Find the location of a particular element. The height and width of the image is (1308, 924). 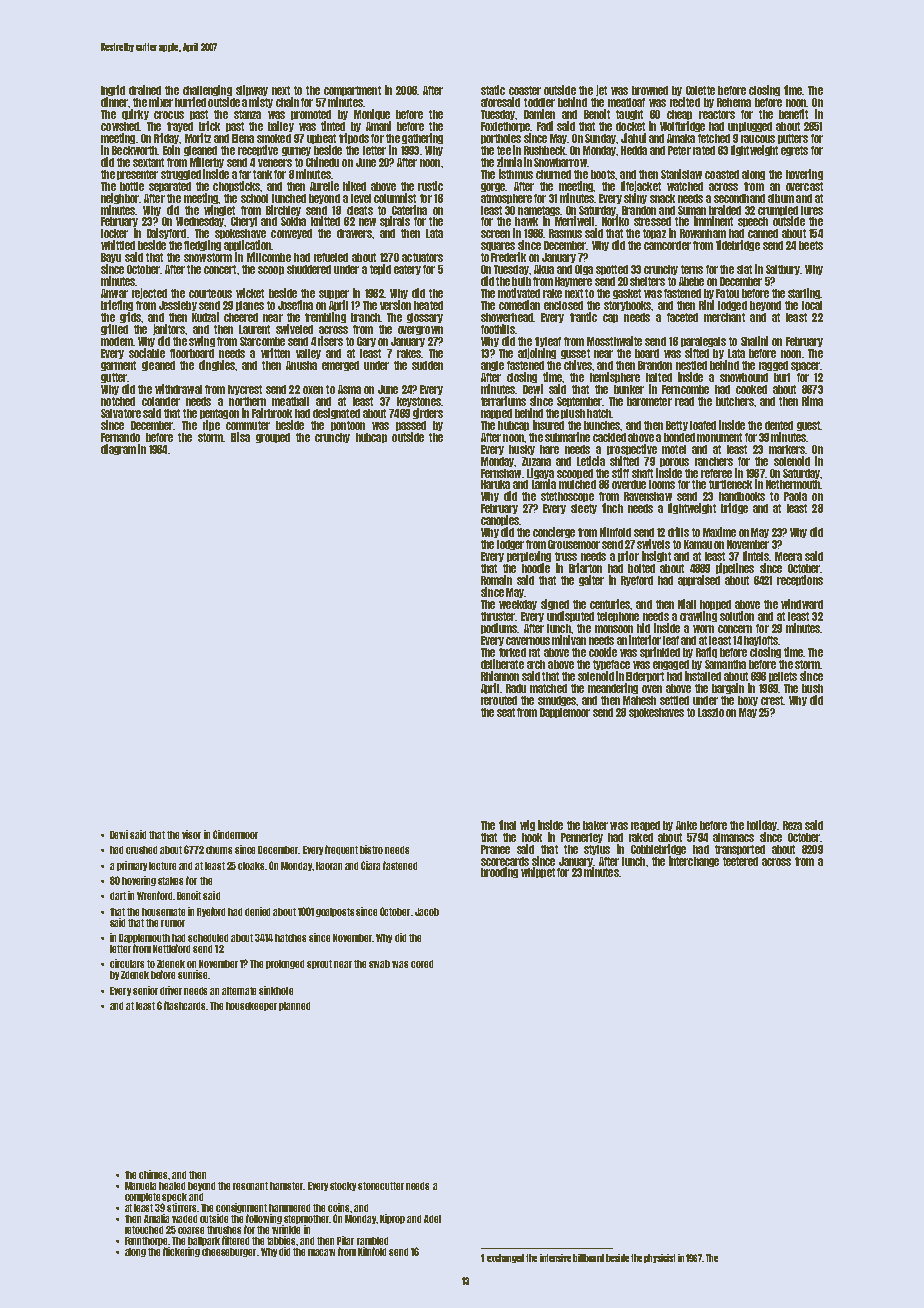

diagram is located at coordinates (118, 449).
